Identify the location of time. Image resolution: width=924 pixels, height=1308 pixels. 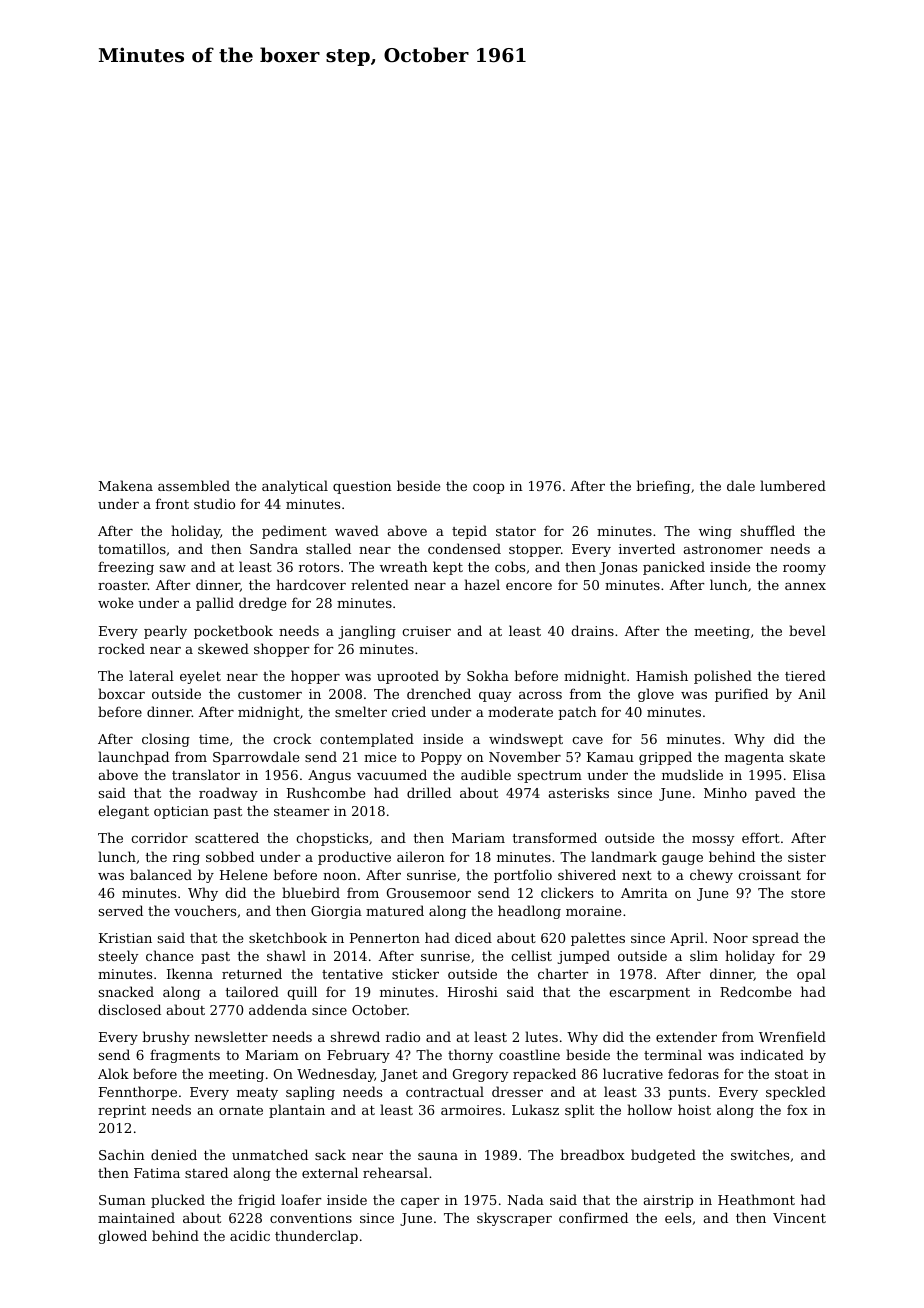
(214, 739).
